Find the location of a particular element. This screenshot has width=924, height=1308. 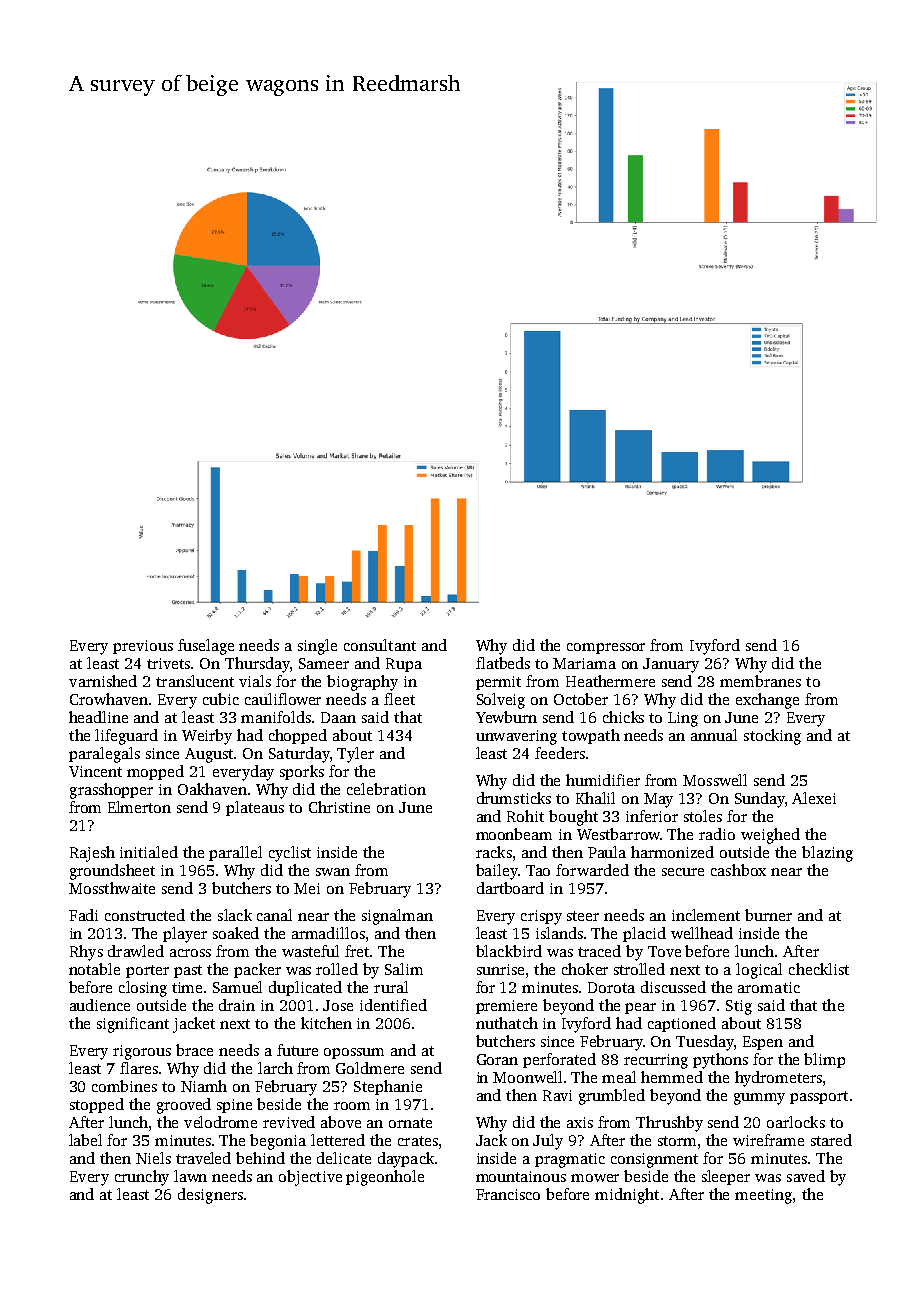

crunchy is located at coordinates (142, 1178).
